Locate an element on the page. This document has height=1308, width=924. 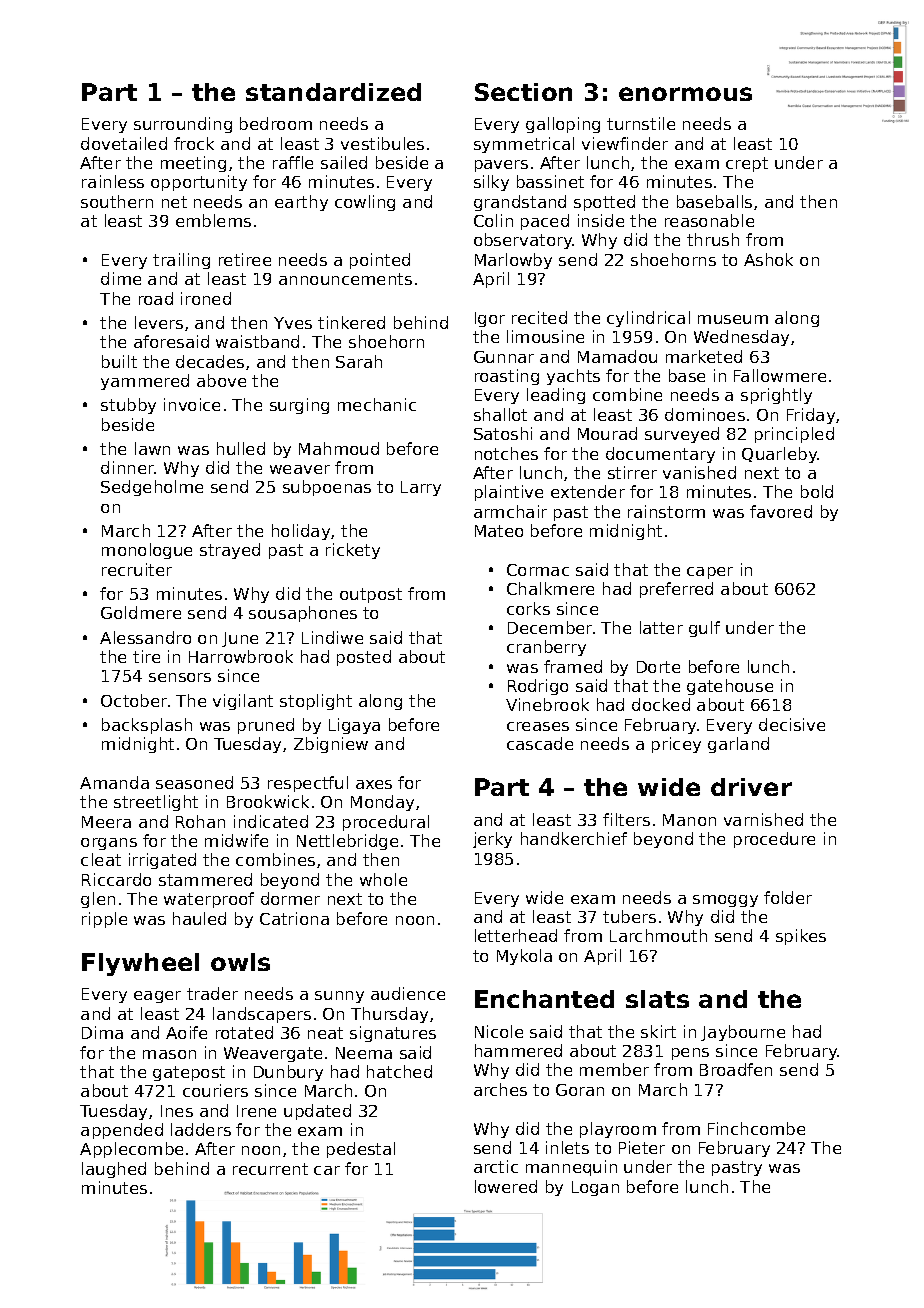
raffle is located at coordinates (293, 162).
